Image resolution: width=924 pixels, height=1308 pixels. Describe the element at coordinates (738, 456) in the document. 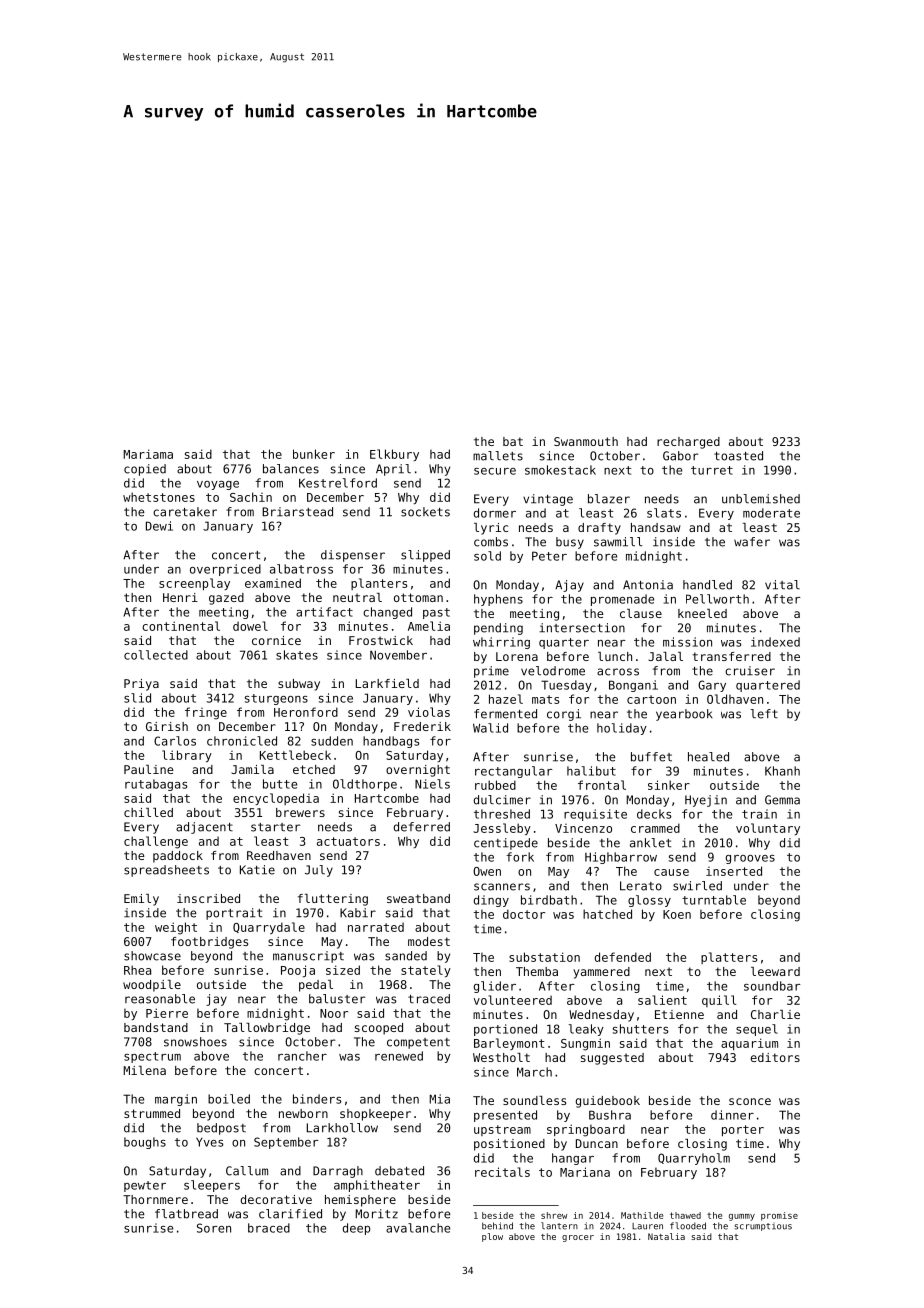

I see `toasted` at that location.
